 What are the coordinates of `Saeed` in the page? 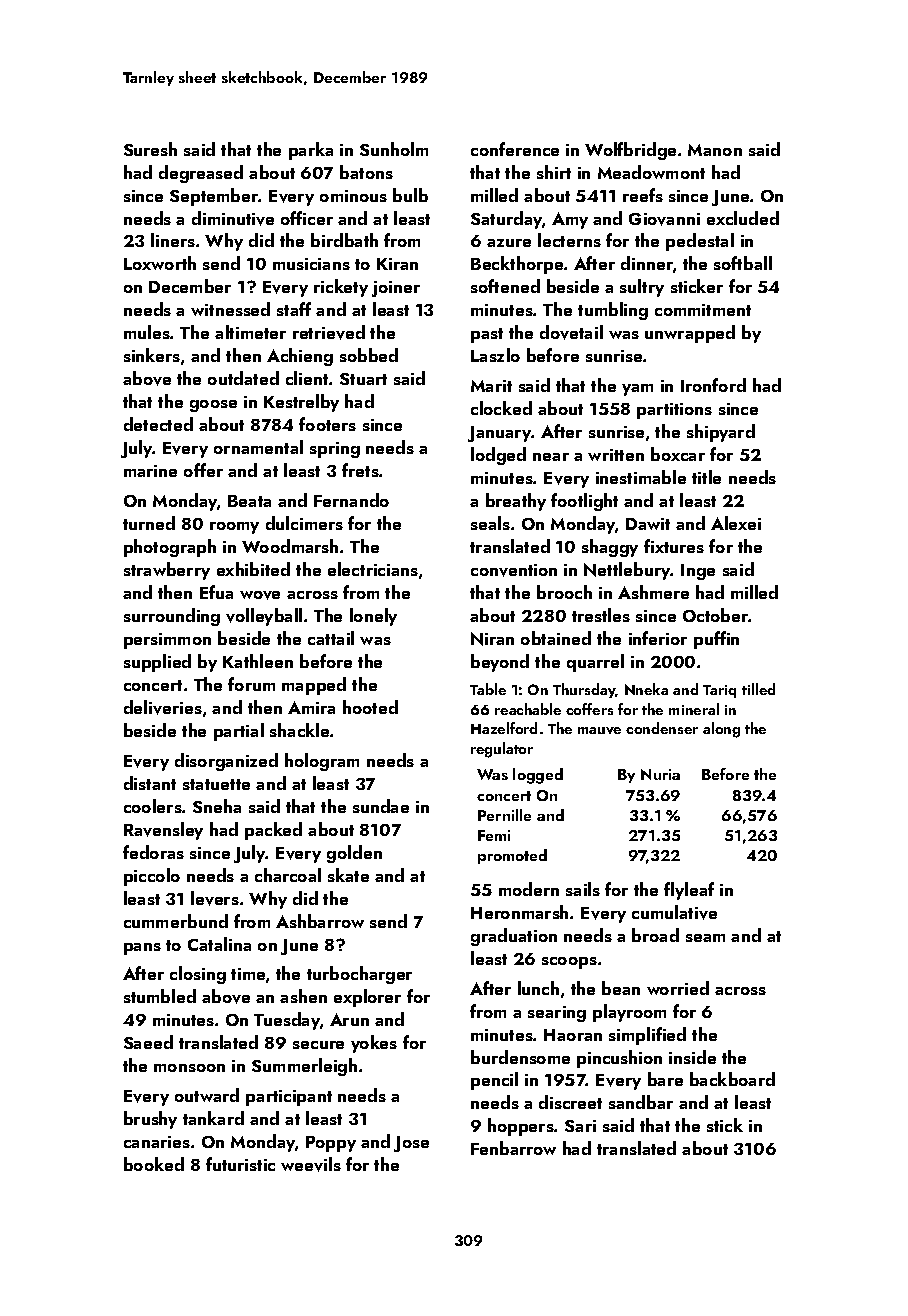 It's located at (148, 1042).
